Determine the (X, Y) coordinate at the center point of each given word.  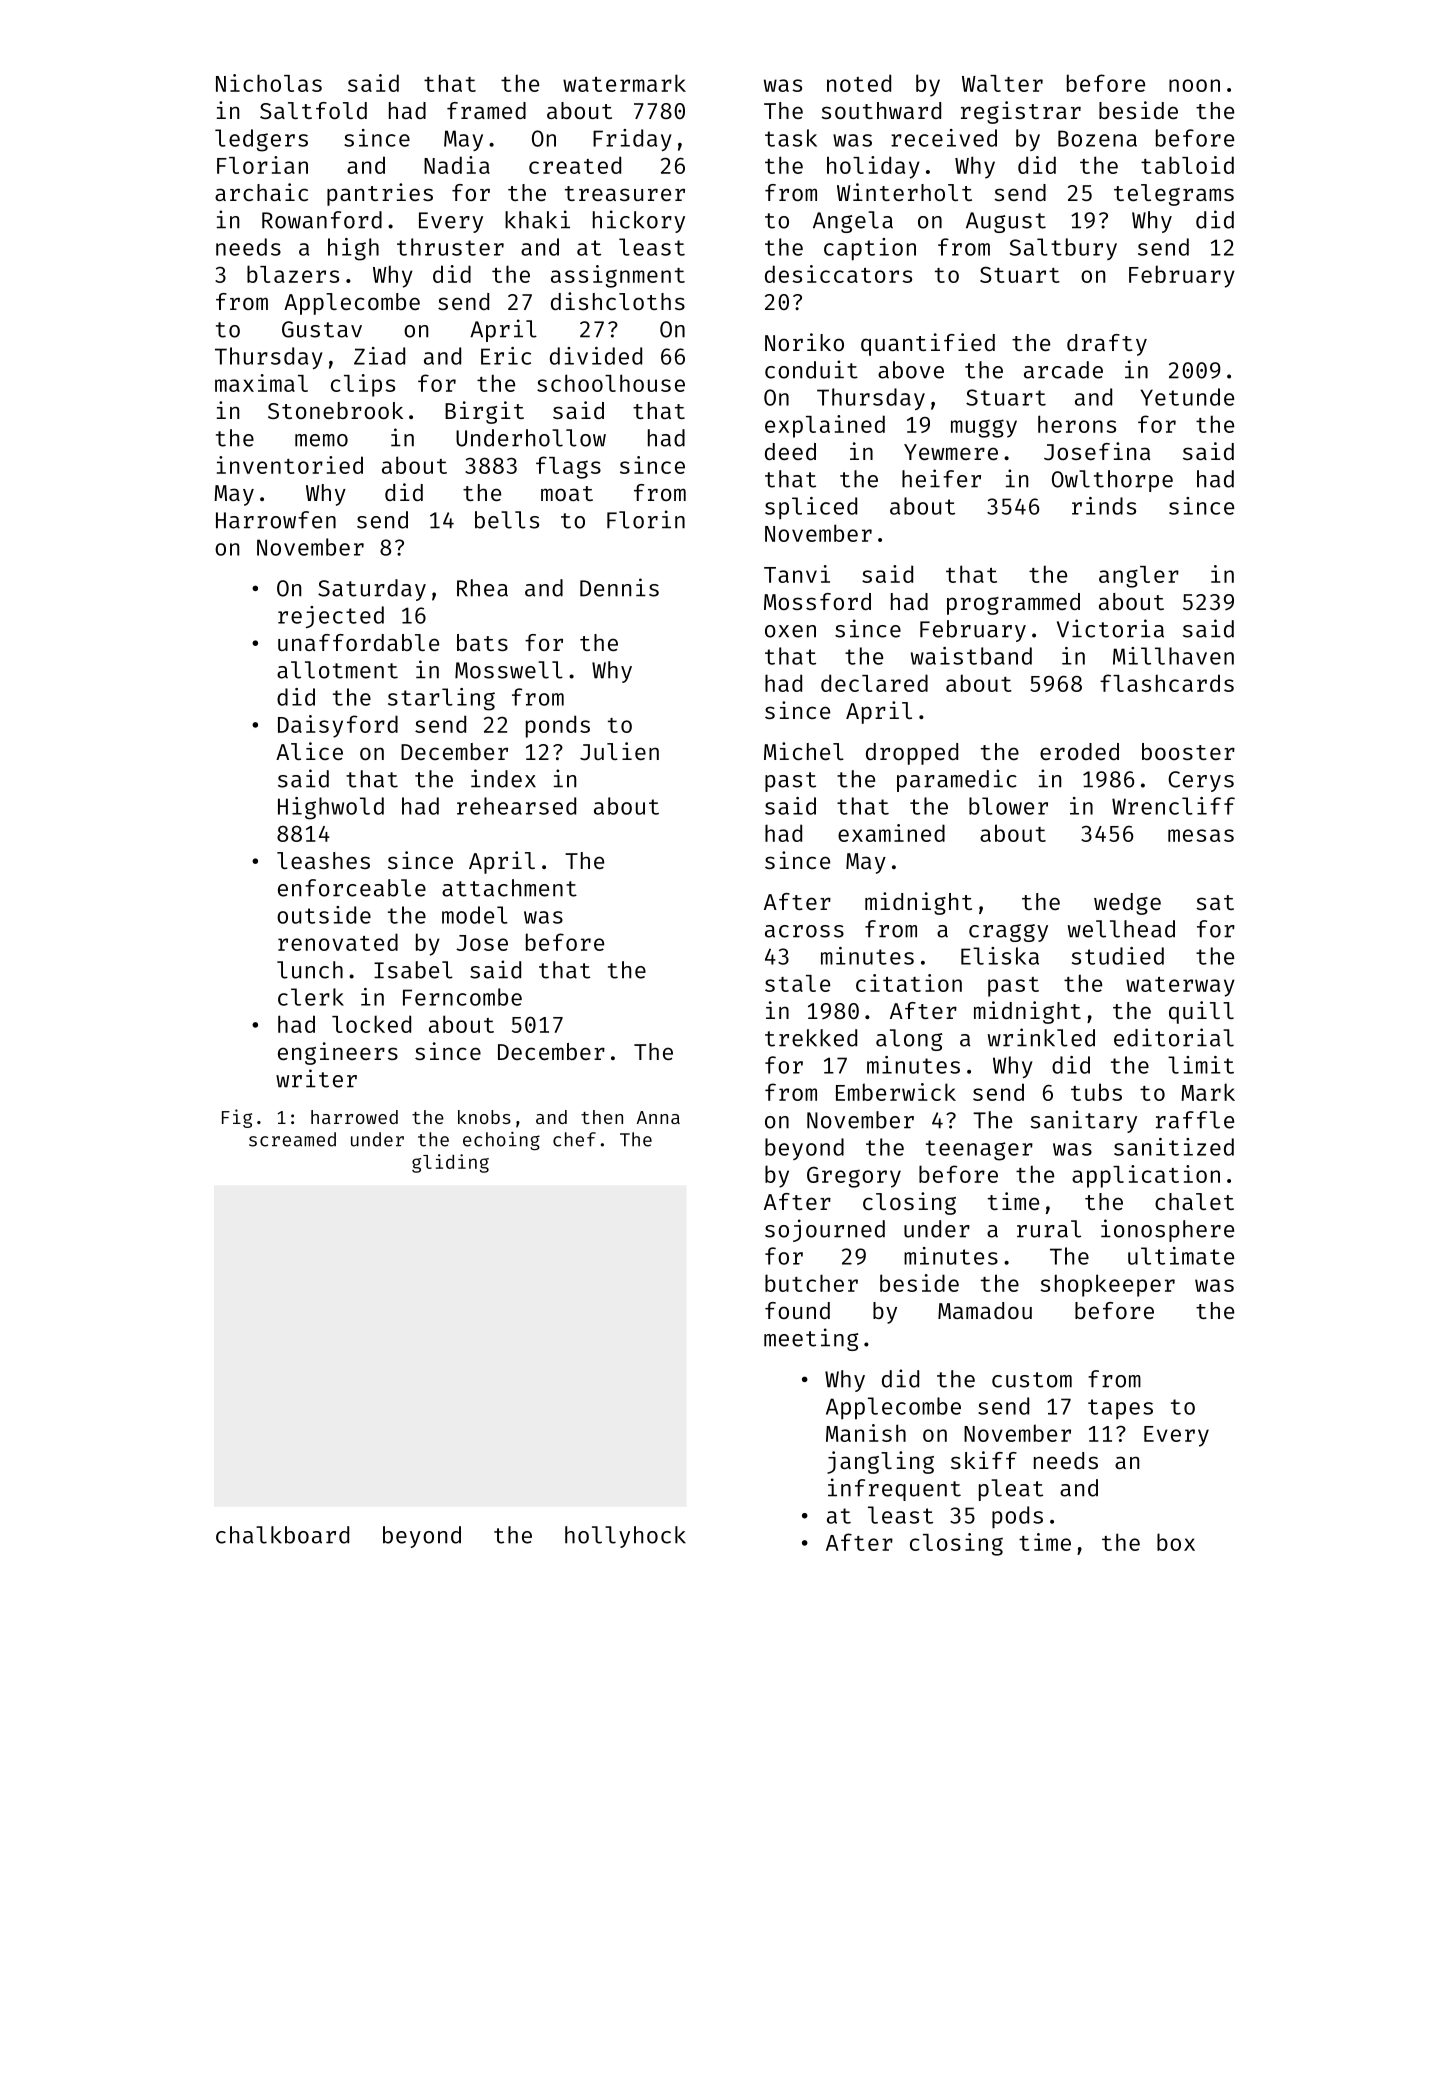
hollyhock (625, 1537)
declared (874, 683)
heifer (941, 478)
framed (486, 110)
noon (1194, 85)
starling (441, 699)
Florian (262, 165)
